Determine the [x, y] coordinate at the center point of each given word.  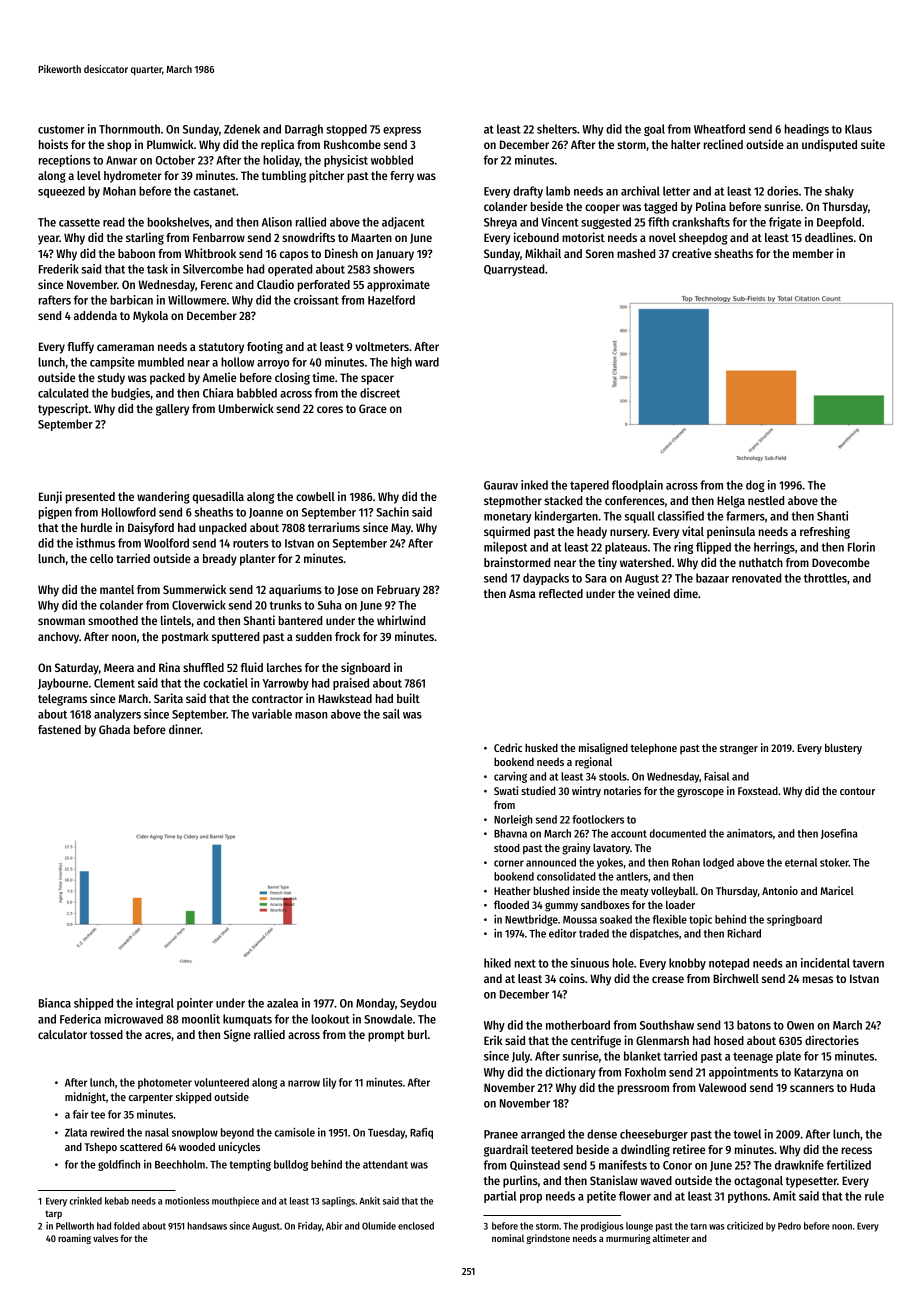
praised [351, 684]
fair [80, 1114]
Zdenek [242, 129]
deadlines [829, 237]
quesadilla [218, 497]
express [402, 131]
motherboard [578, 1025]
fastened [59, 729]
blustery [843, 748]
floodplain [637, 486]
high [401, 363]
